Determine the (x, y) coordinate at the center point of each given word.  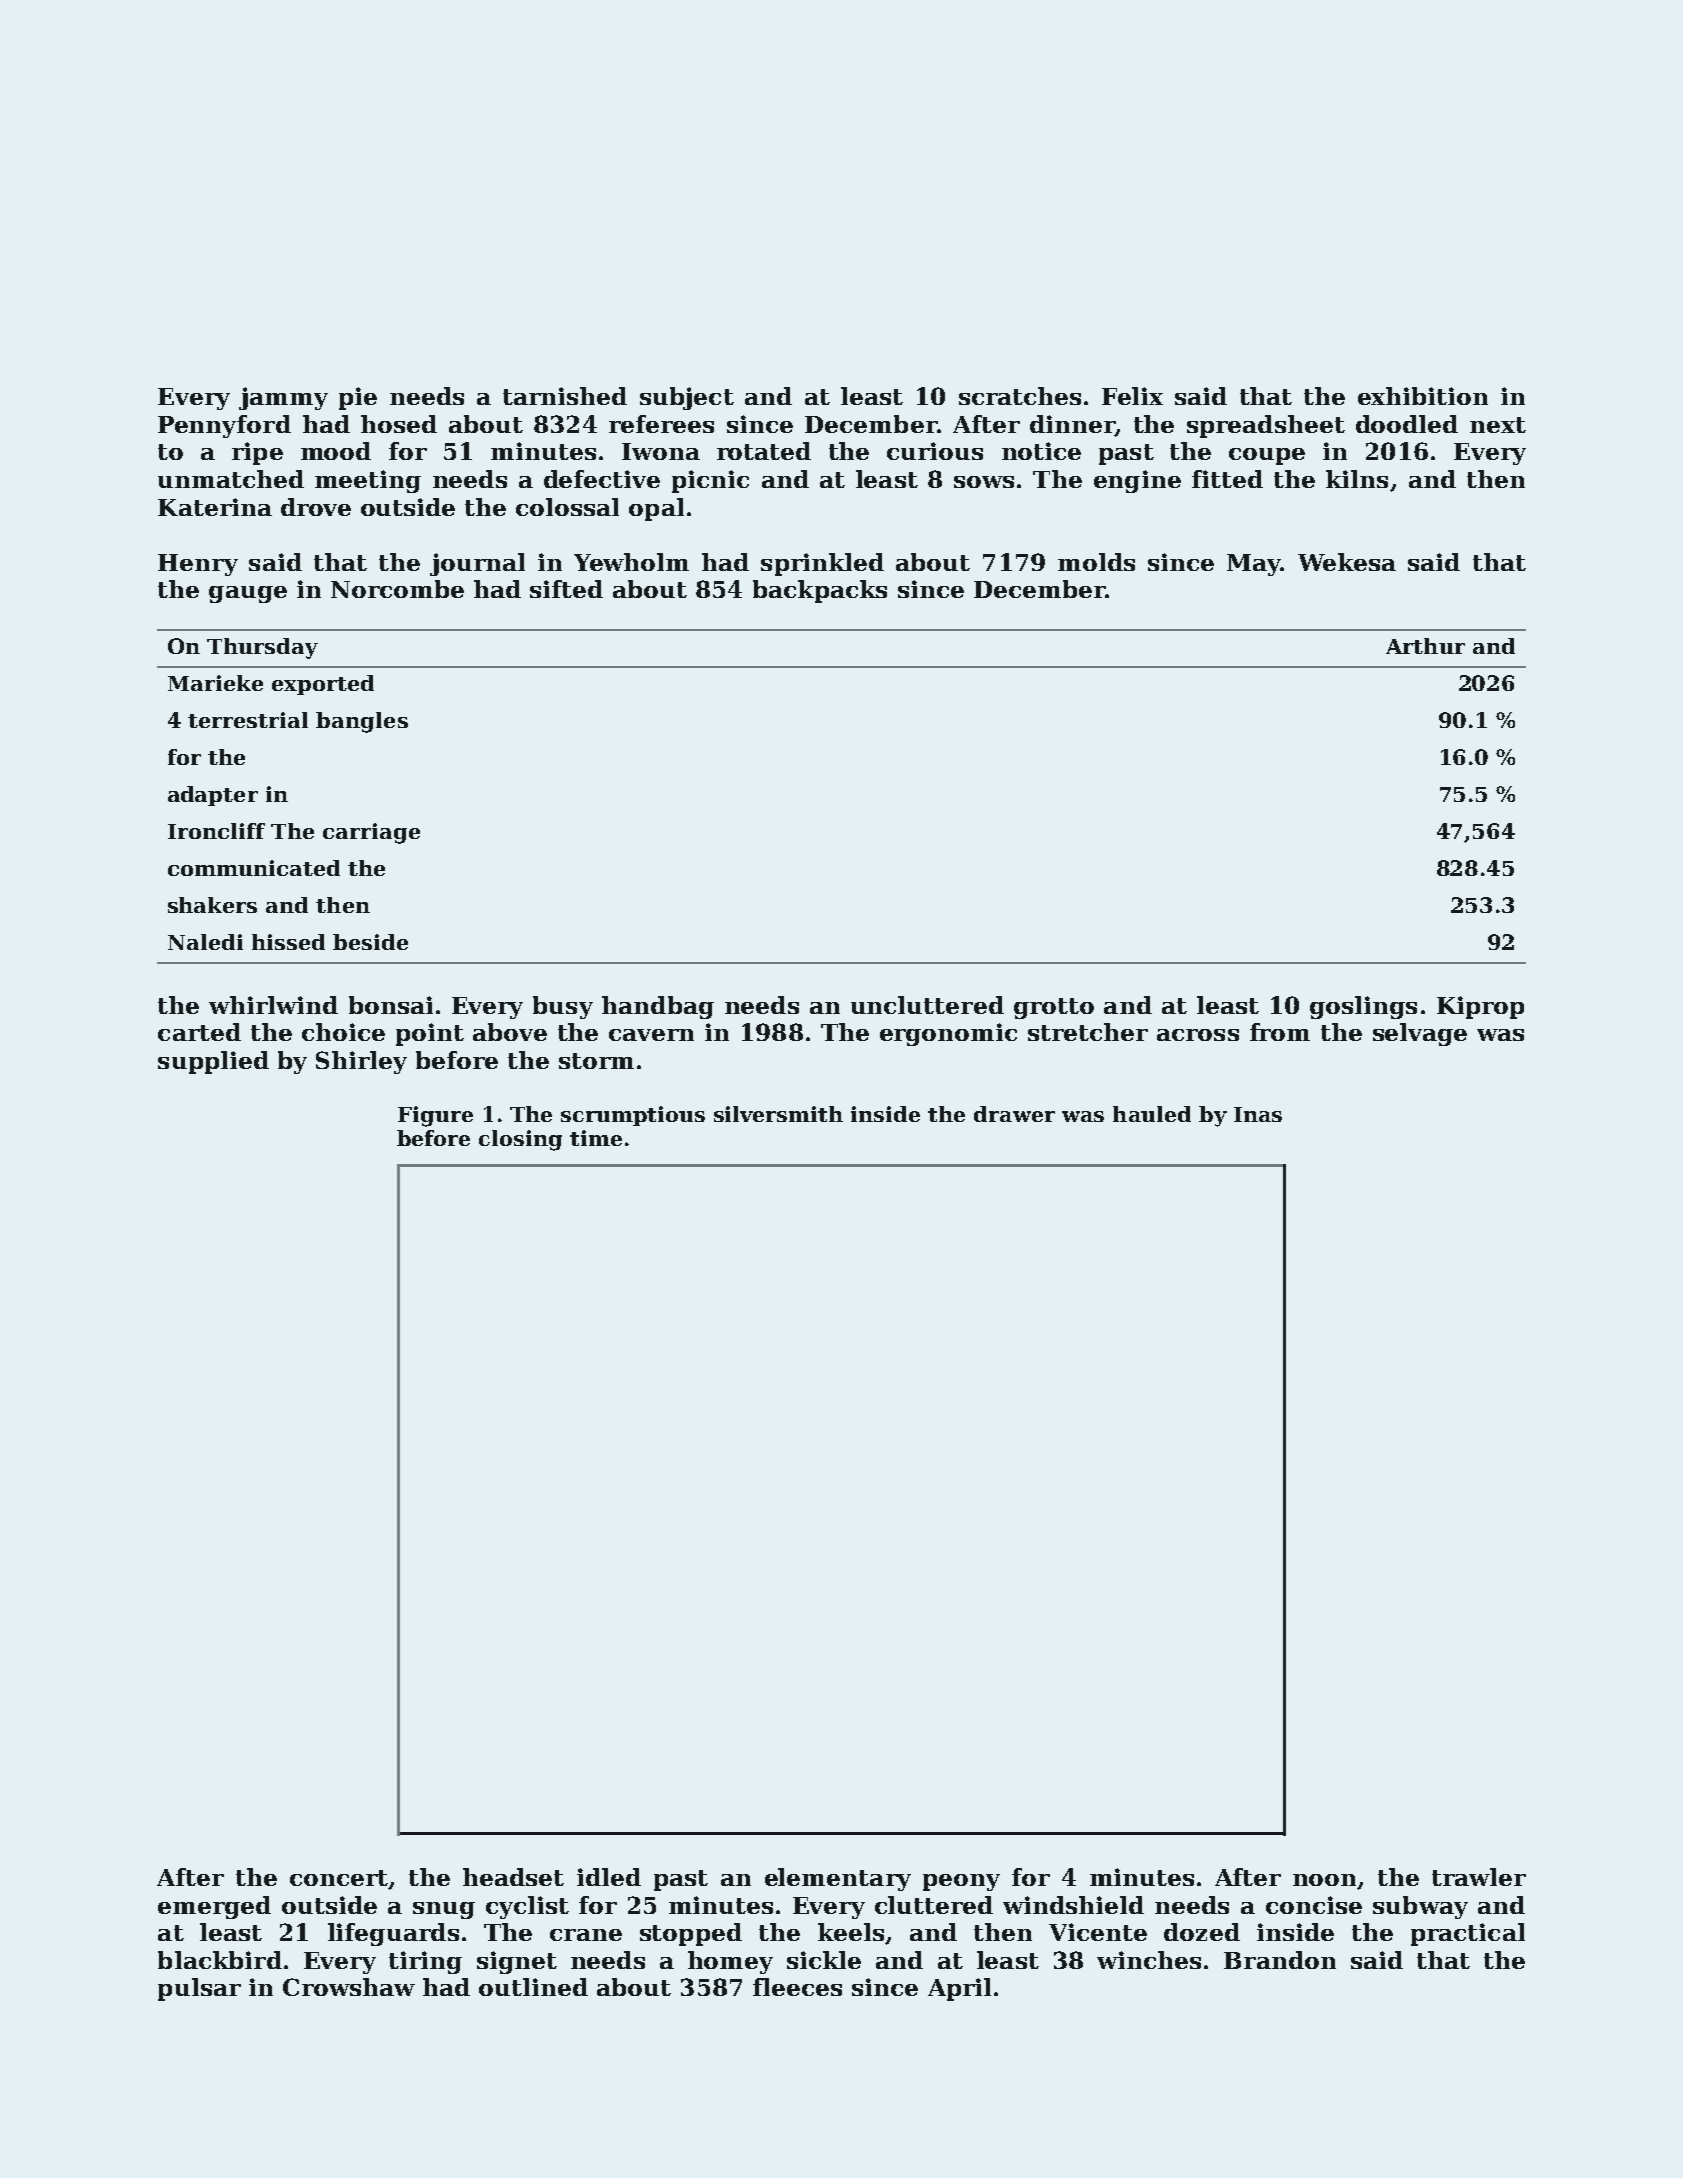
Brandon (1280, 1960)
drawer (1014, 1114)
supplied (213, 1062)
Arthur (1425, 646)
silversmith (778, 1114)
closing (520, 1140)
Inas (1258, 1114)
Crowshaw (349, 1987)
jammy (283, 398)
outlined (533, 1987)
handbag (658, 1007)
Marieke (215, 683)
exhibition (1423, 396)
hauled (1152, 1114)
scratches (1020, 396)
